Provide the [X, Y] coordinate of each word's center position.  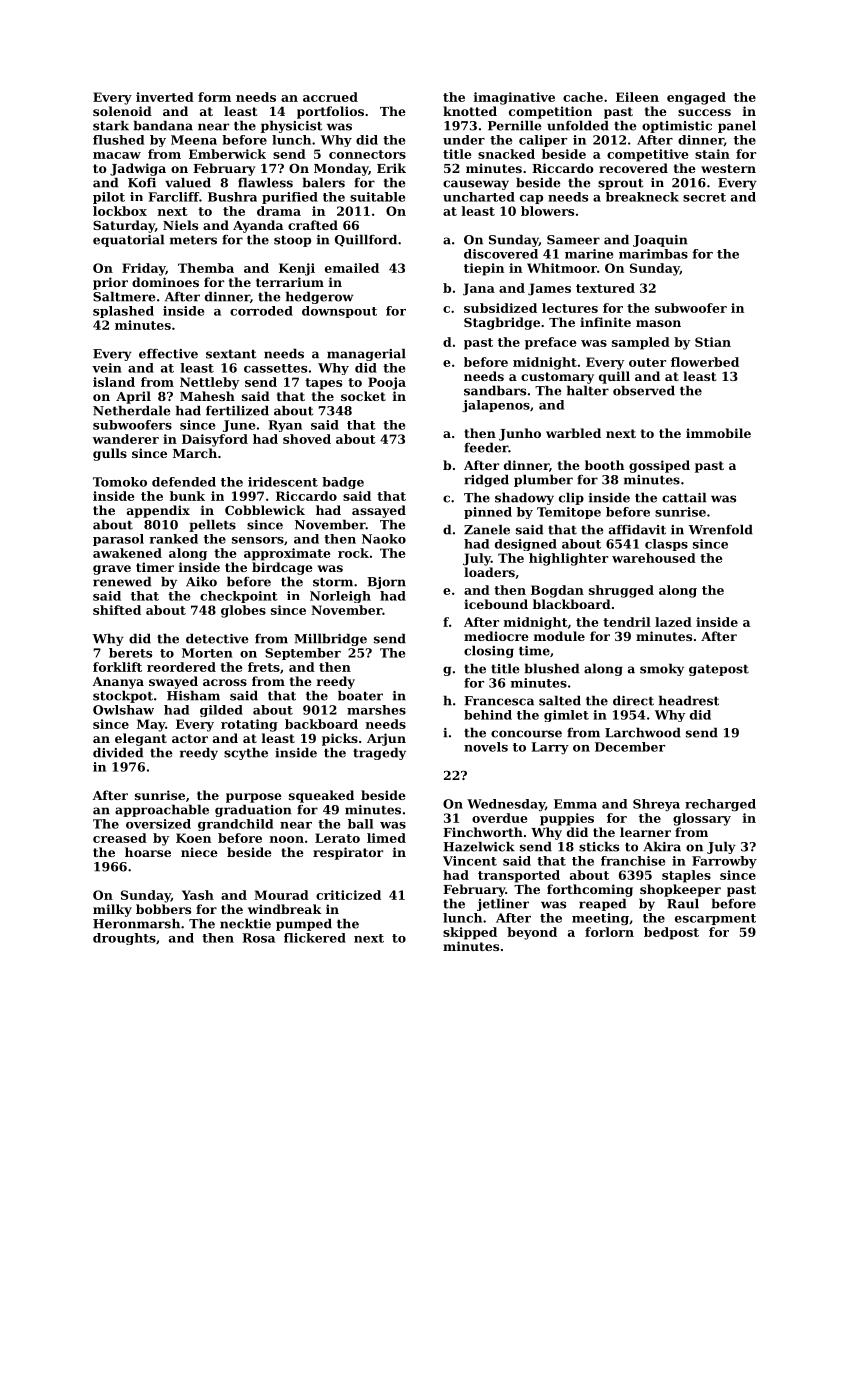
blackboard [572, 604]
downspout [339, 312]
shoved [307, 439]
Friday [143, 269]
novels [486, 747]
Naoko [384, 539]
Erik [391, 168]
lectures [570, 308]
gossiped [659, 466]
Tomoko [120, 482]
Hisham [193, 695]
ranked [173, 539]
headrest [689, 700]
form [214, 97]
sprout [620, 184]
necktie [245, 923]
